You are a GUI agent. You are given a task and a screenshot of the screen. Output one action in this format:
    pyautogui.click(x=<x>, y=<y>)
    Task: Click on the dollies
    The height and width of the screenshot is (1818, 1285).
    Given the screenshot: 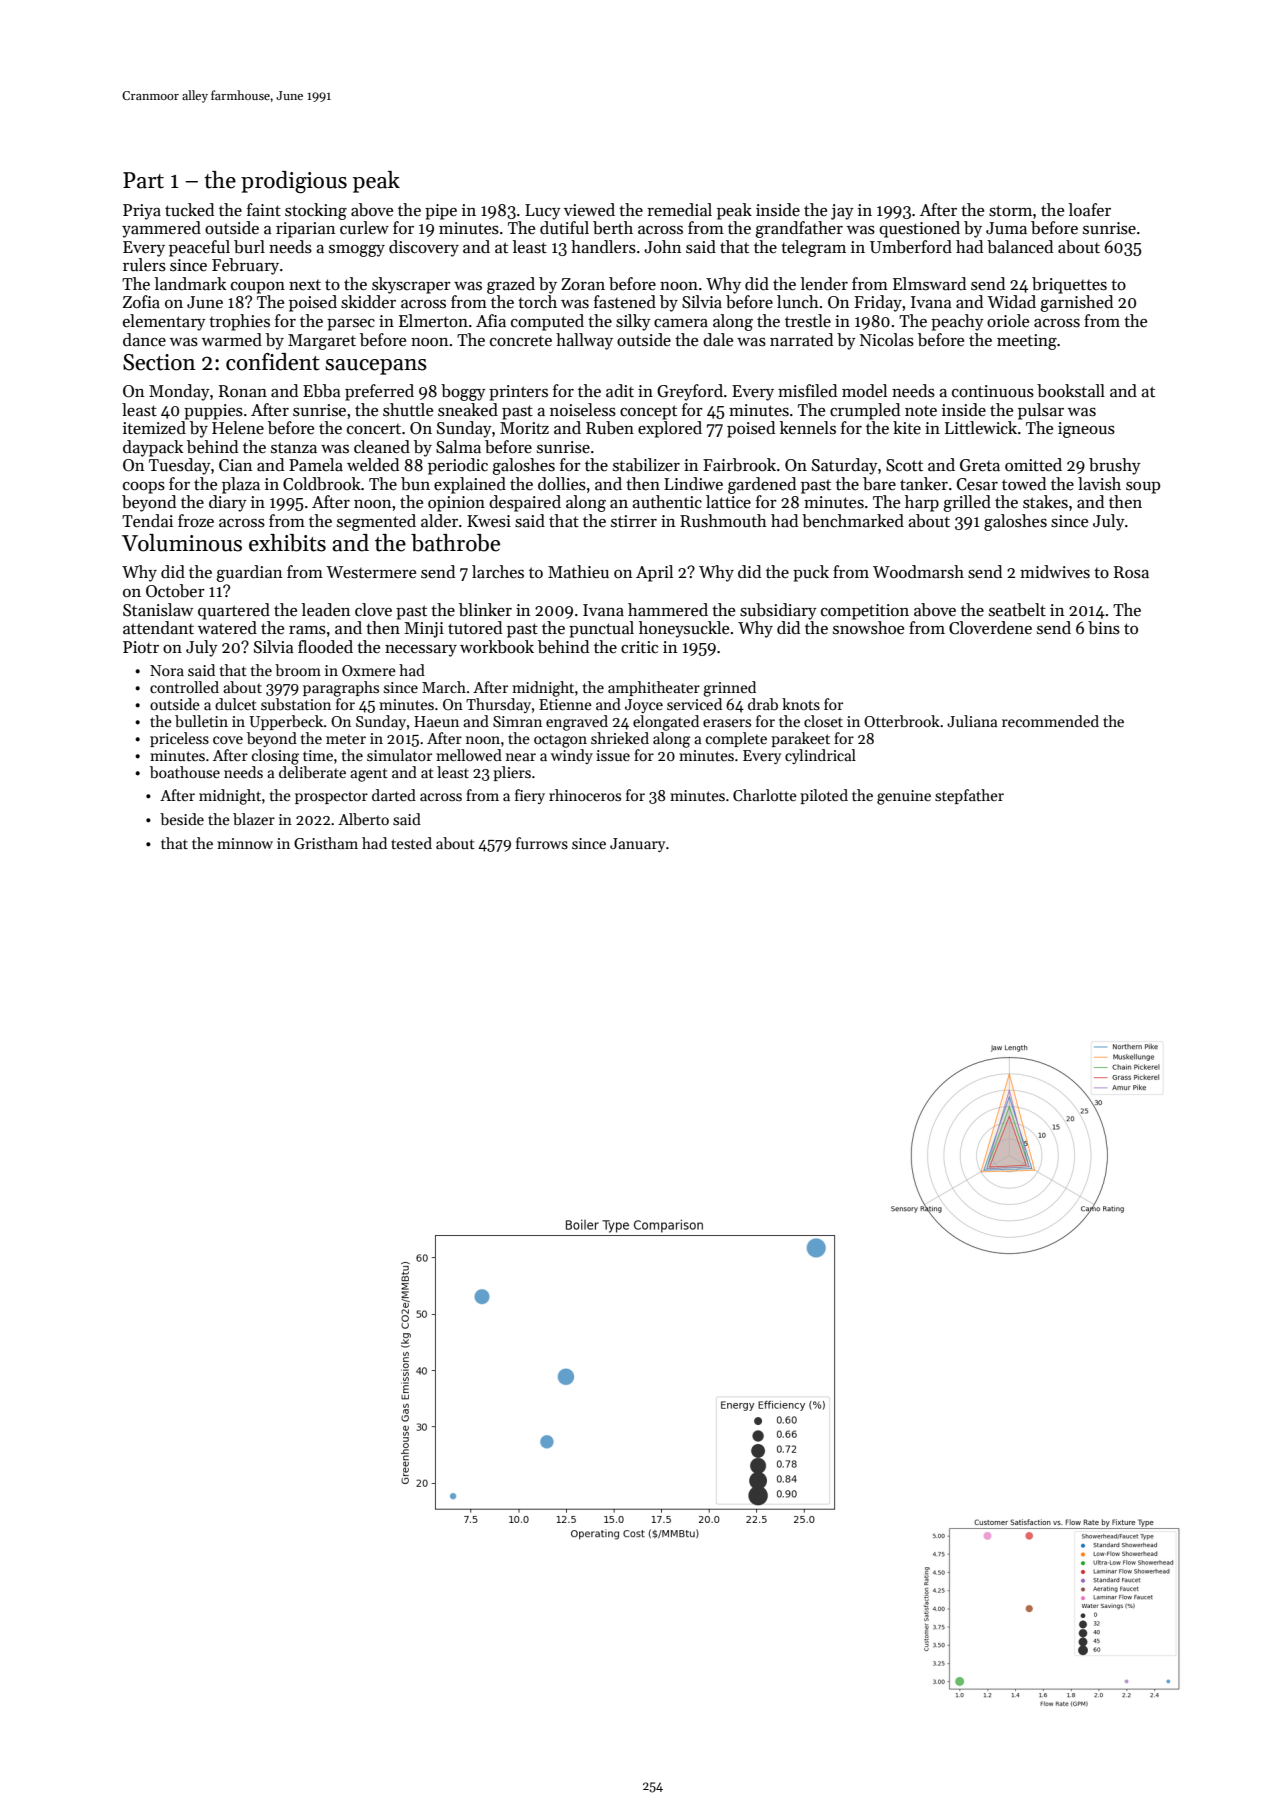 What is the action you would take?
    pyautogui.click(x=562, y=484)
